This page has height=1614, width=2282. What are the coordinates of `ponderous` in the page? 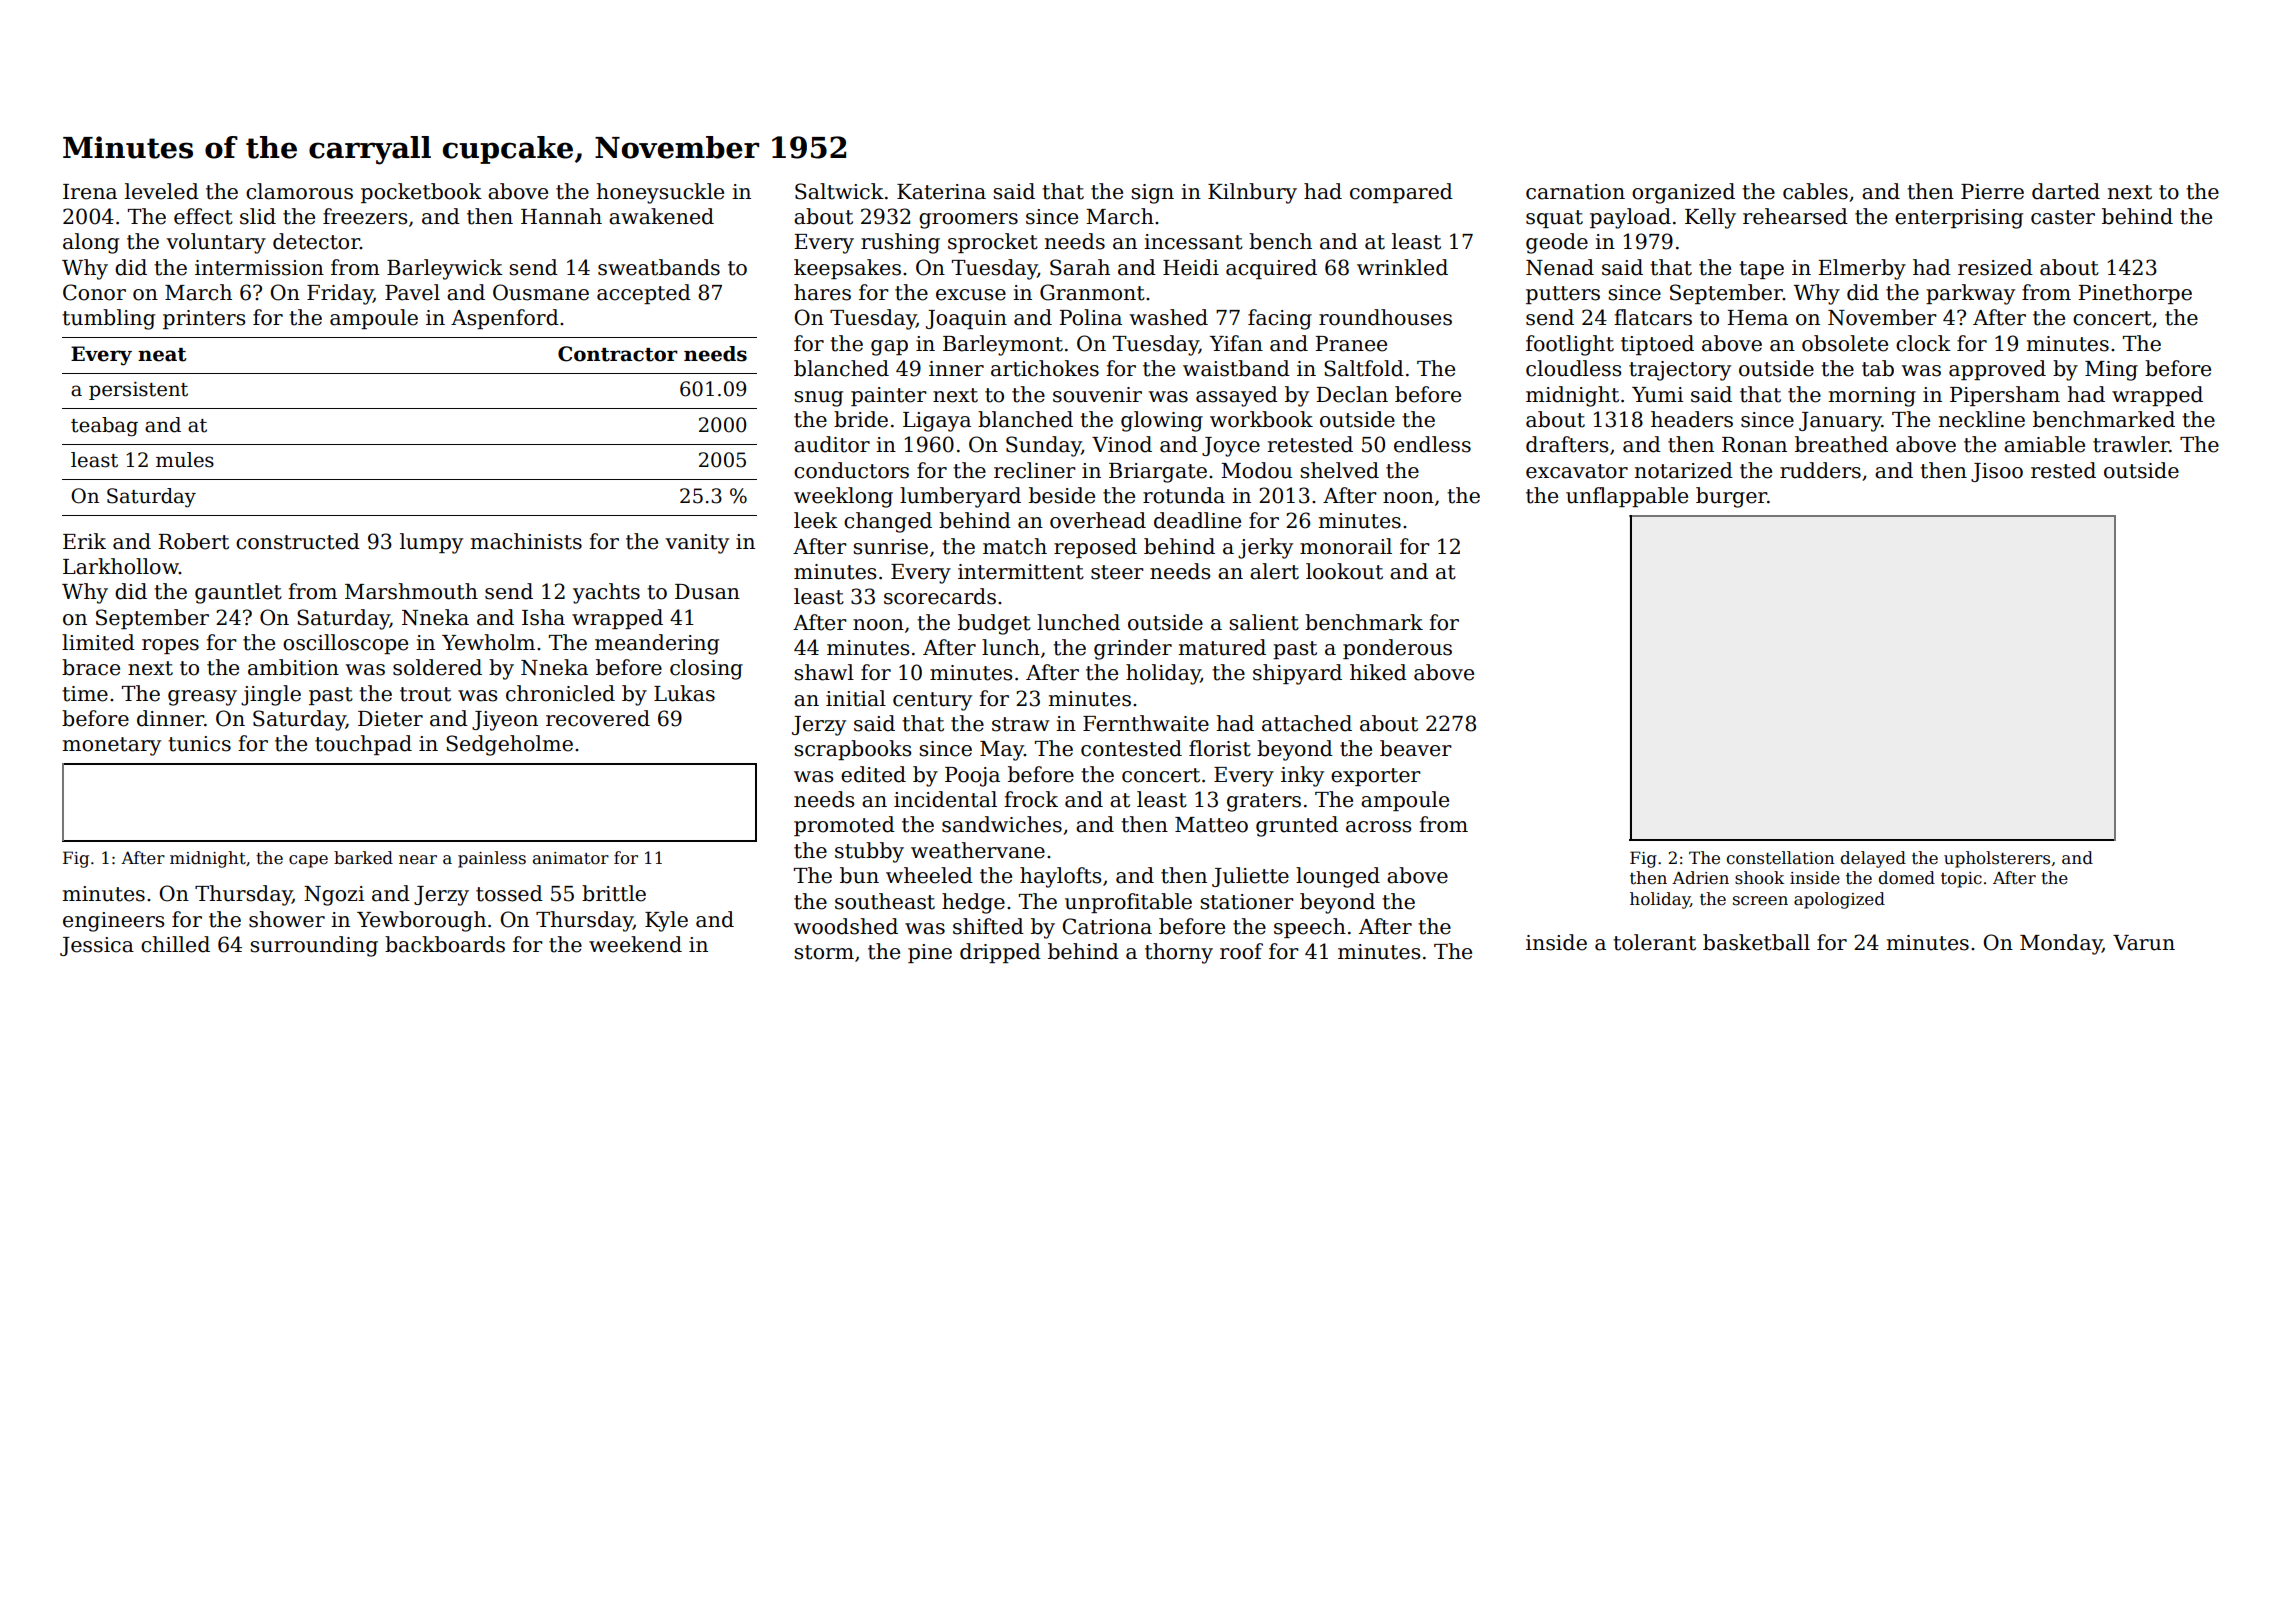 It's located at (1397, 649).
